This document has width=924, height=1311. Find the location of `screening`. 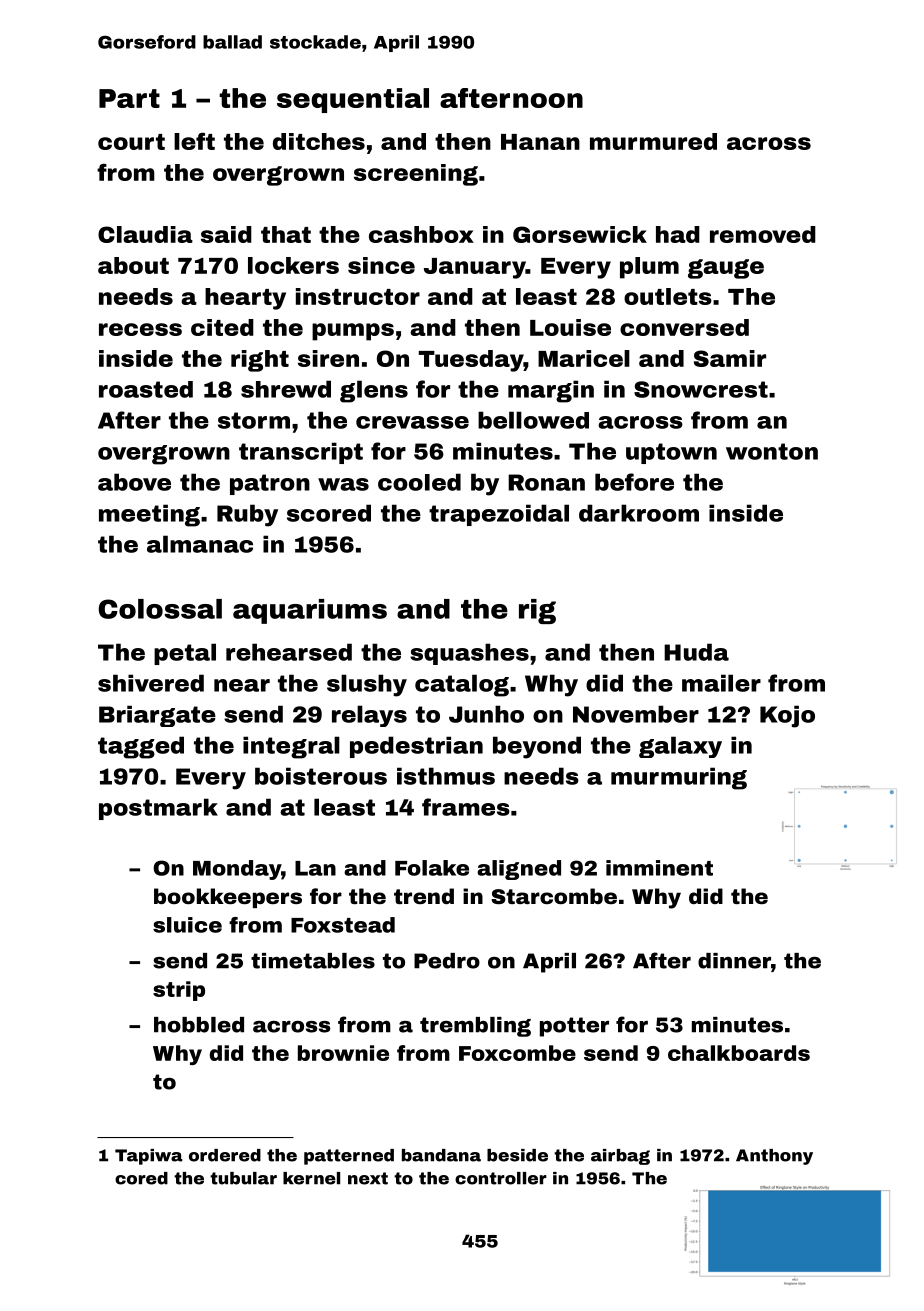

screening is located at coordinates (416, 175).
